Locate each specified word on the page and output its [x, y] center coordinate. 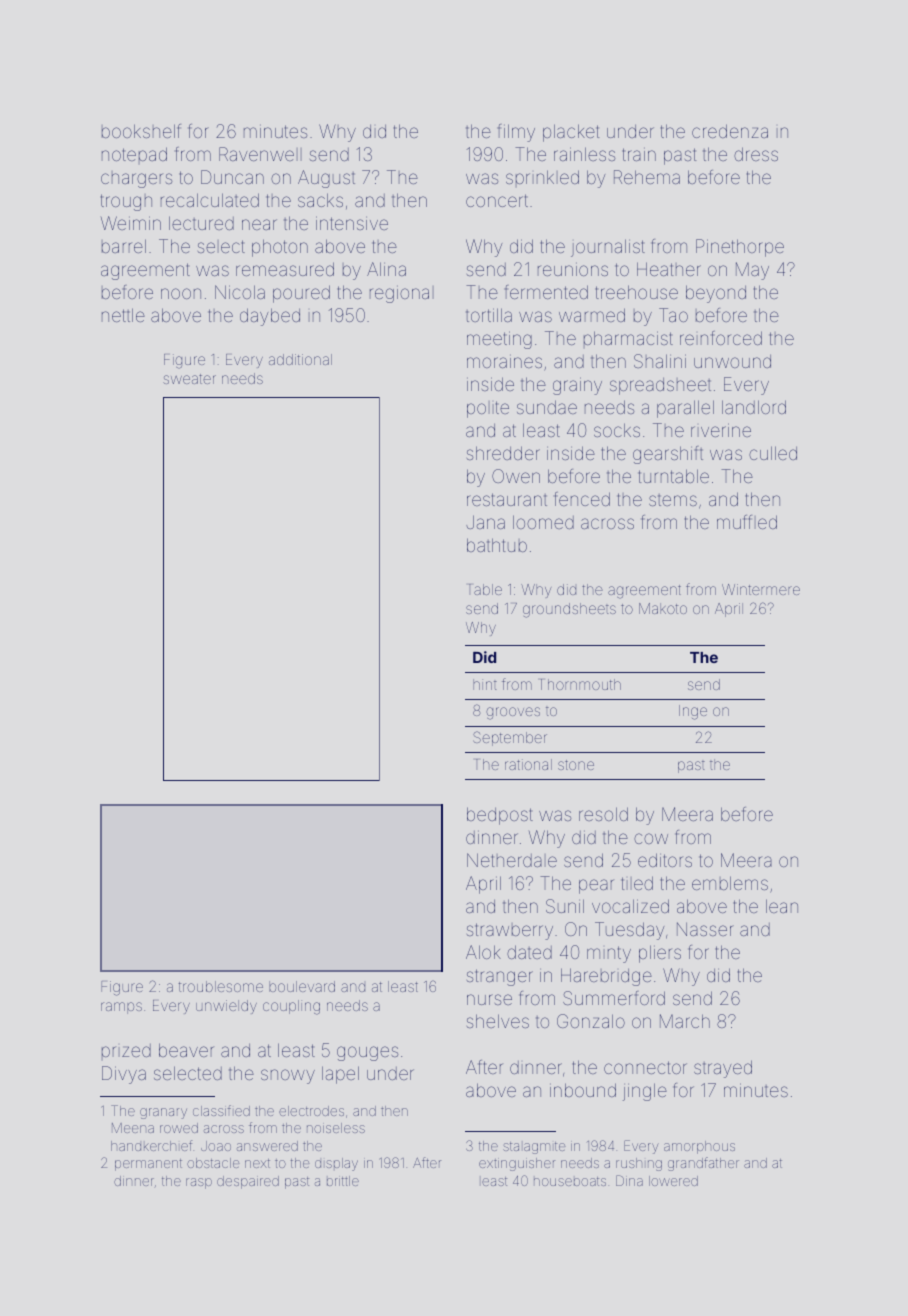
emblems [730, 883]
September [510, 738]
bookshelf [141, 131]
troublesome [221, 986]
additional [300, 359]
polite [488, 409]
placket [571, 133]
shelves [498, 1021]
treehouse [637, 292]
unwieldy [226, 1007]
